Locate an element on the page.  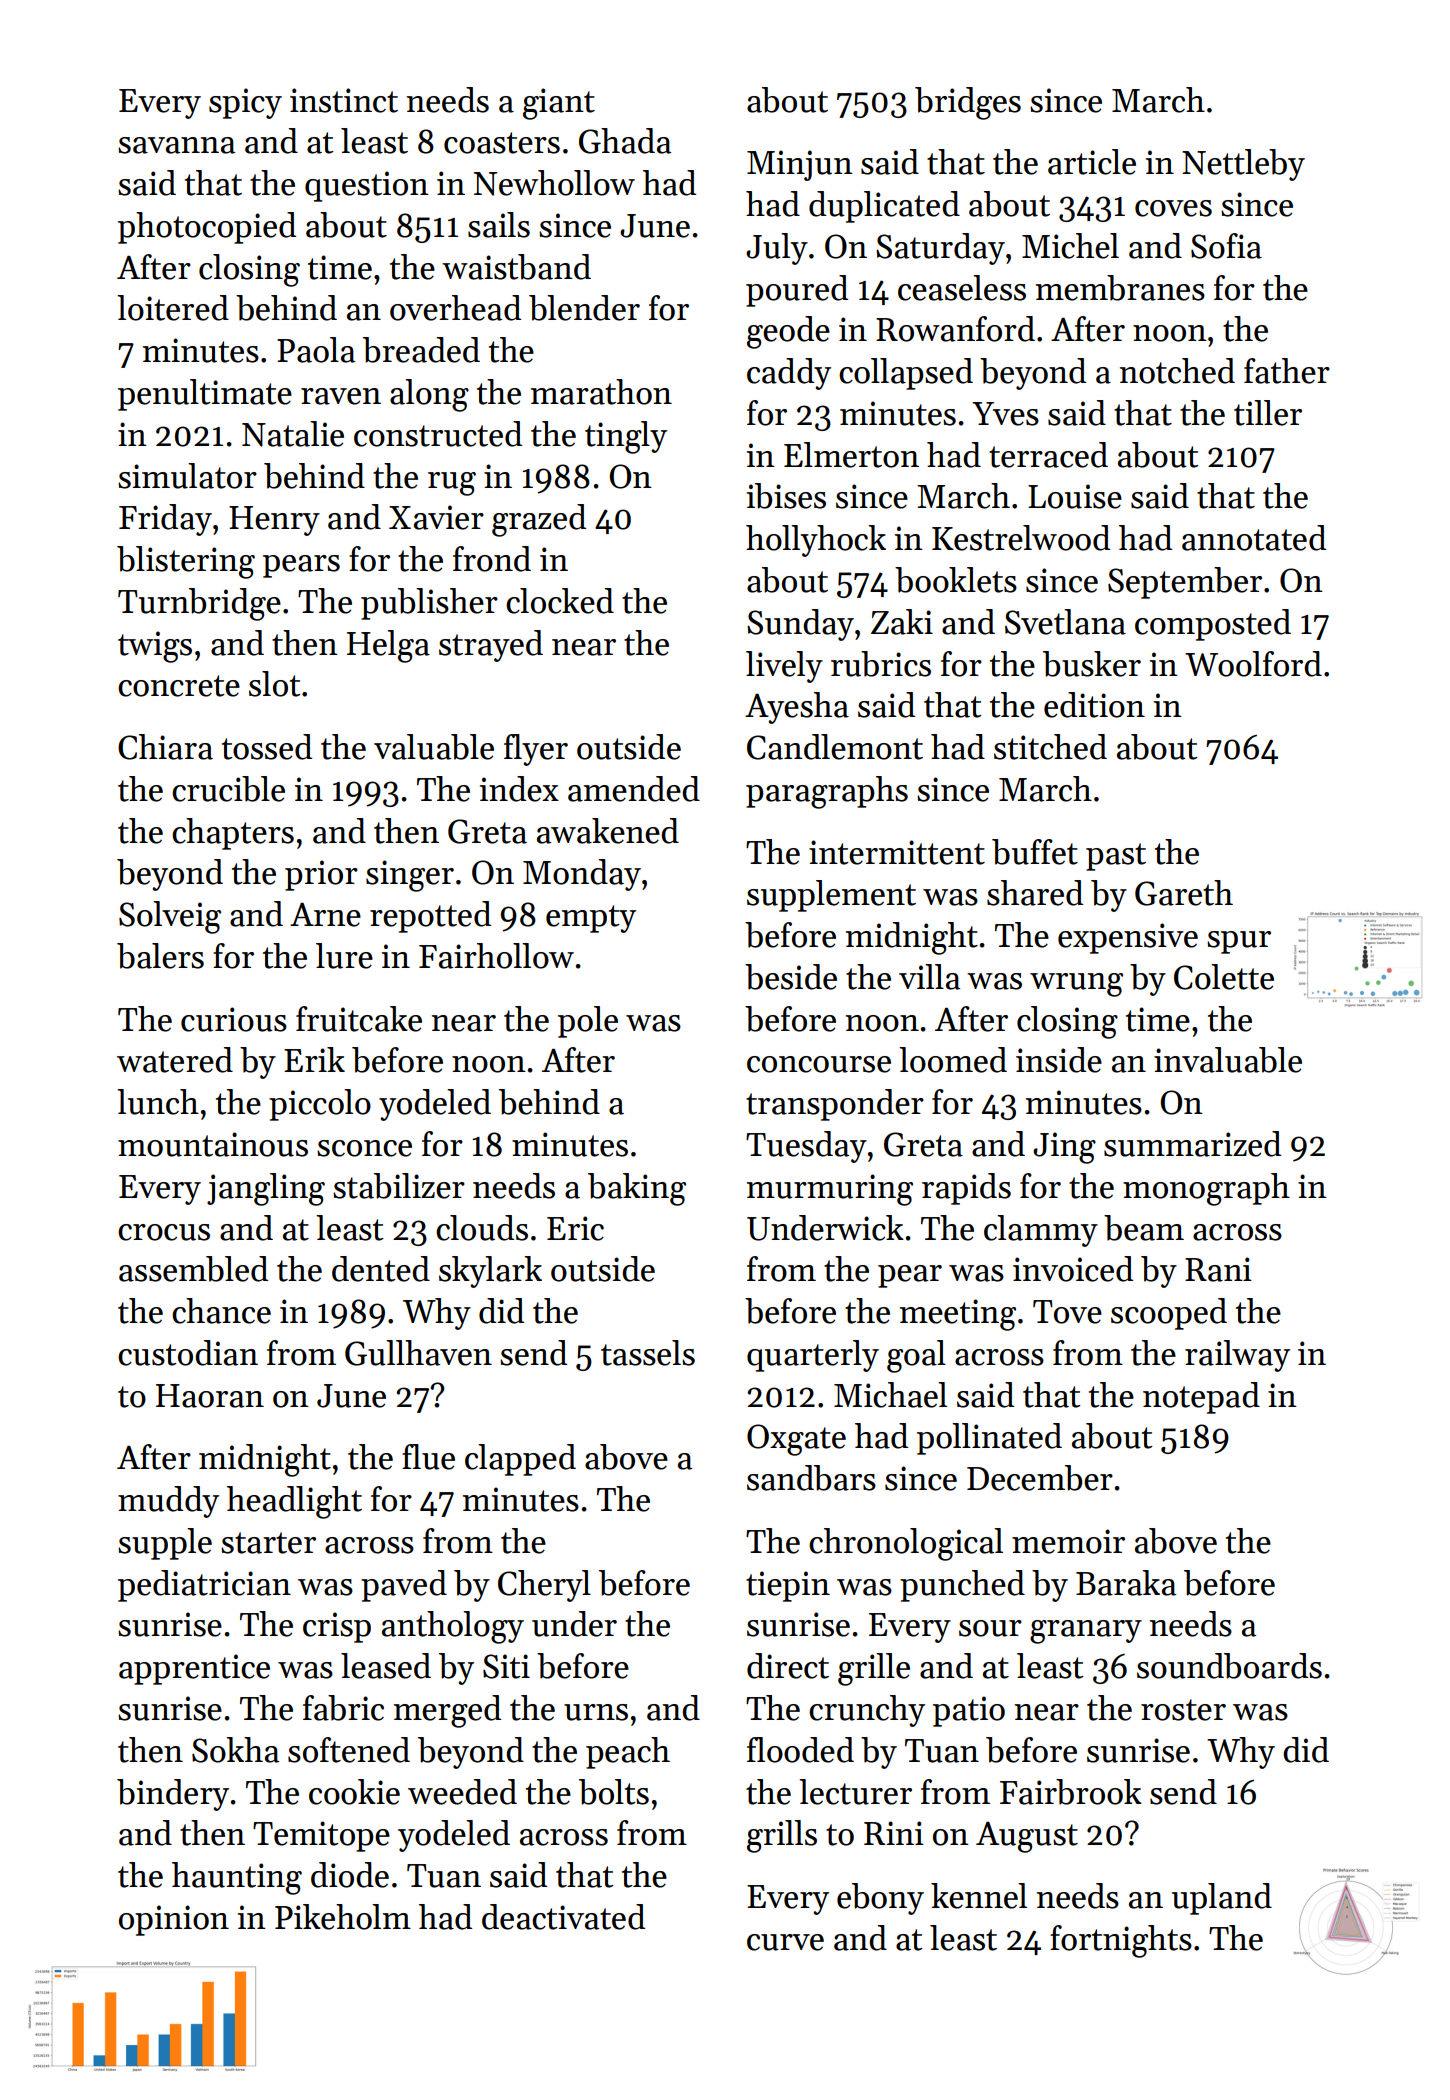
spicy is located at coordinates (245, 103).
